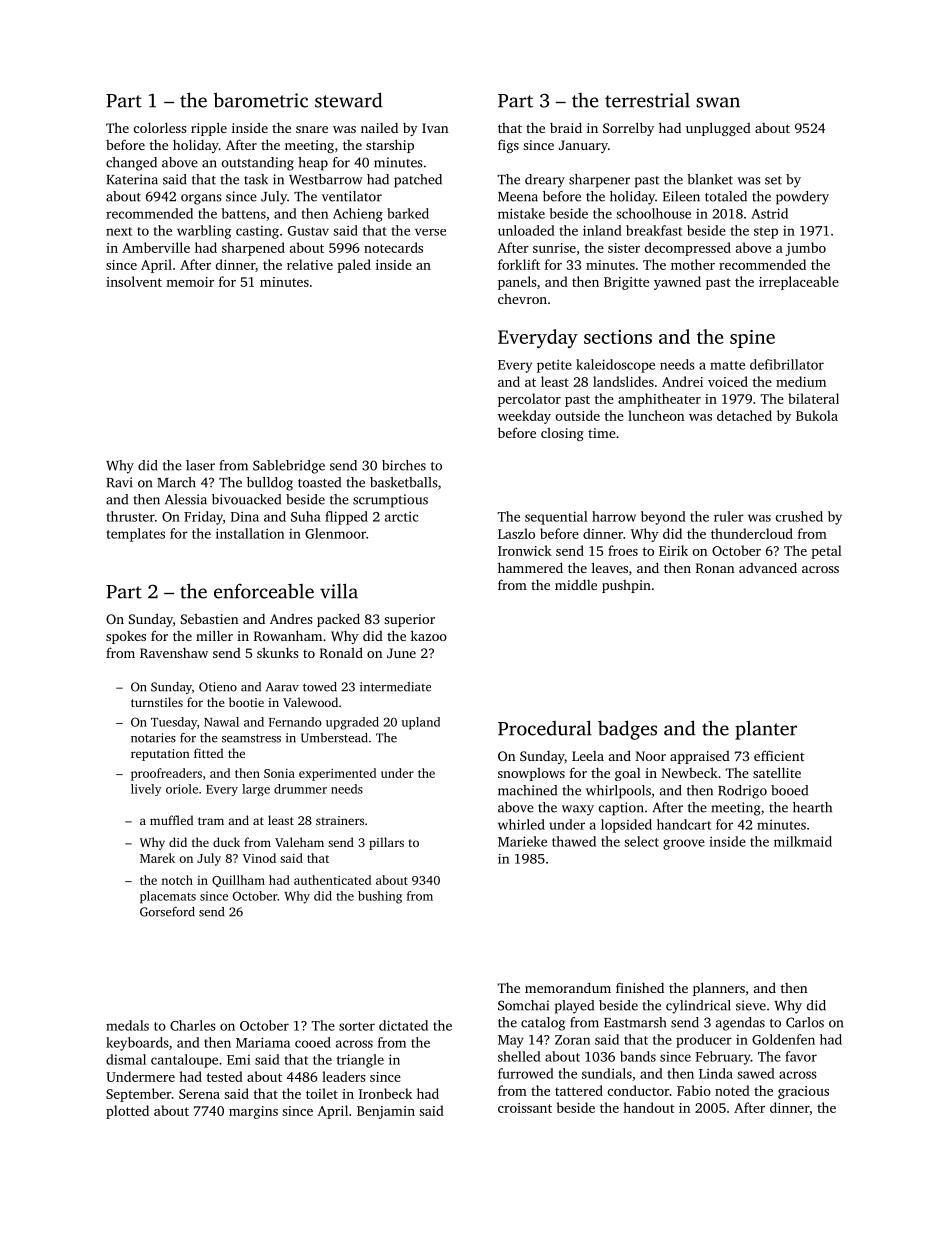 This screenshot has width=952, height=1233. Describe the element at coordinates (246, 702) in the screenshot. I see `bootie` at that location.
